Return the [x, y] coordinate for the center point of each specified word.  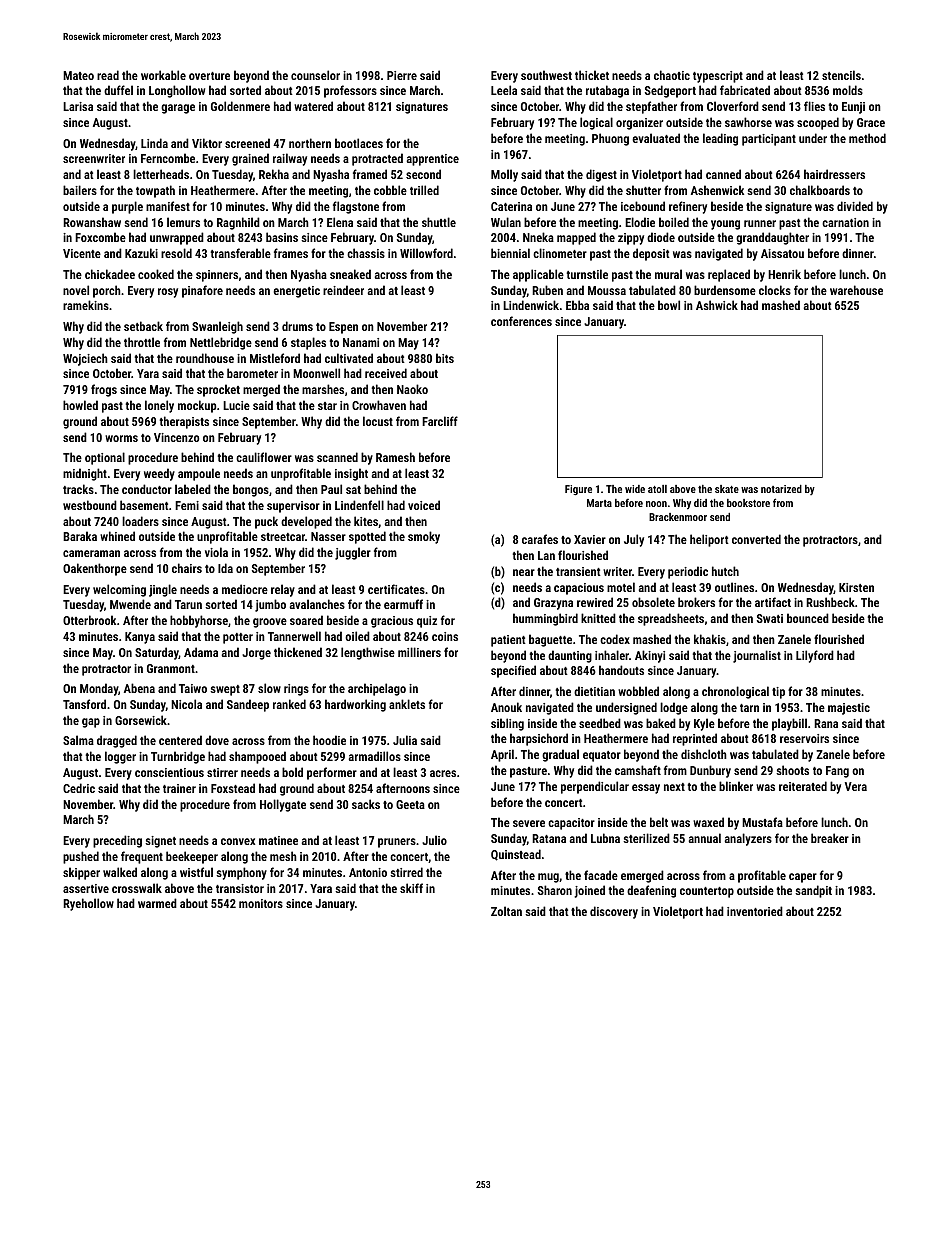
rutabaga [607, 91]
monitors [261, 903]
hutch [725, 571]
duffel [118, 90]
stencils [841, 75]
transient [578, 571]
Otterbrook [89, 620]
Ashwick [717, 305]
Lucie [236, 405]
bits [445, 358]
